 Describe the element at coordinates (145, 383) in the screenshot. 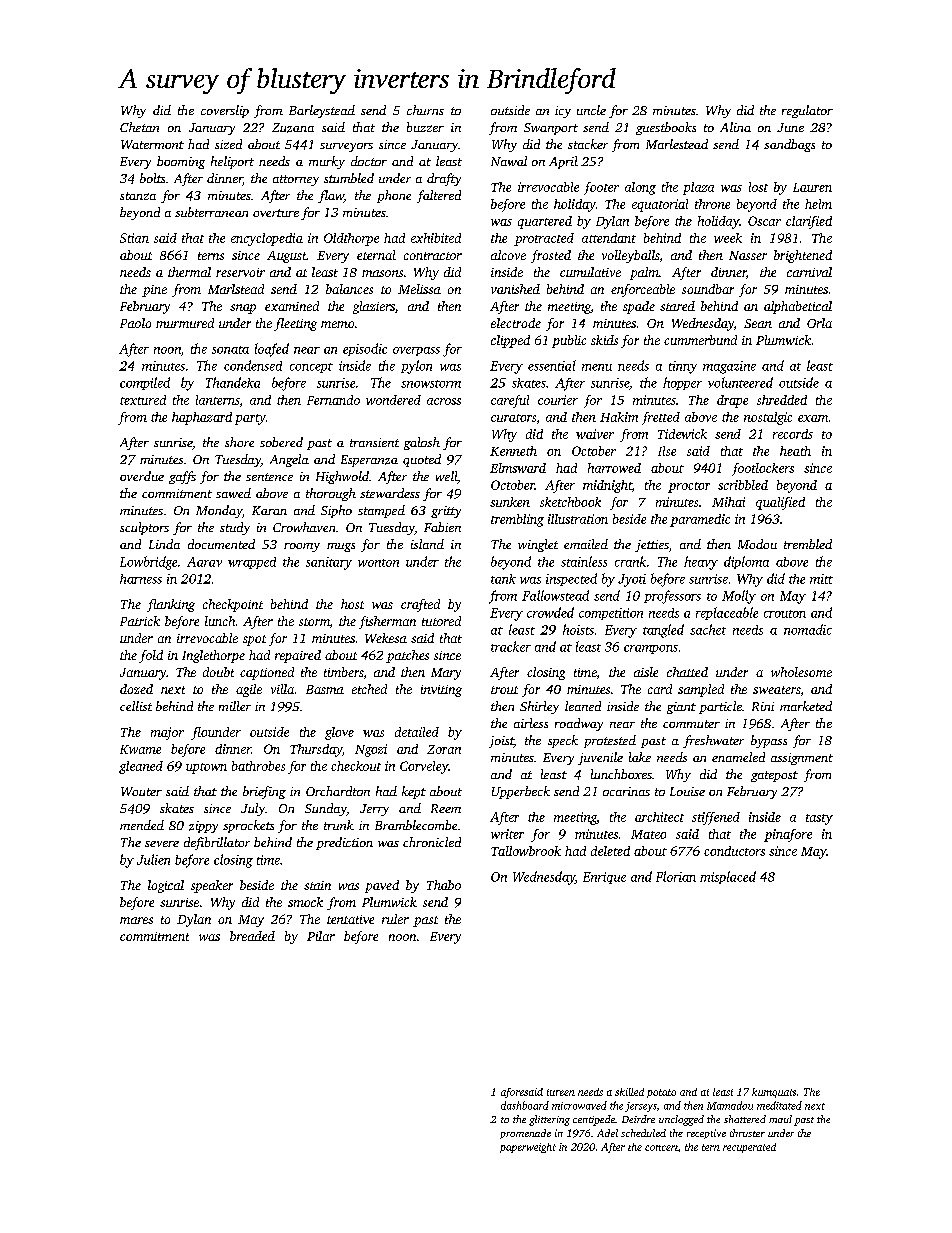

I see `compiled` at that location.
